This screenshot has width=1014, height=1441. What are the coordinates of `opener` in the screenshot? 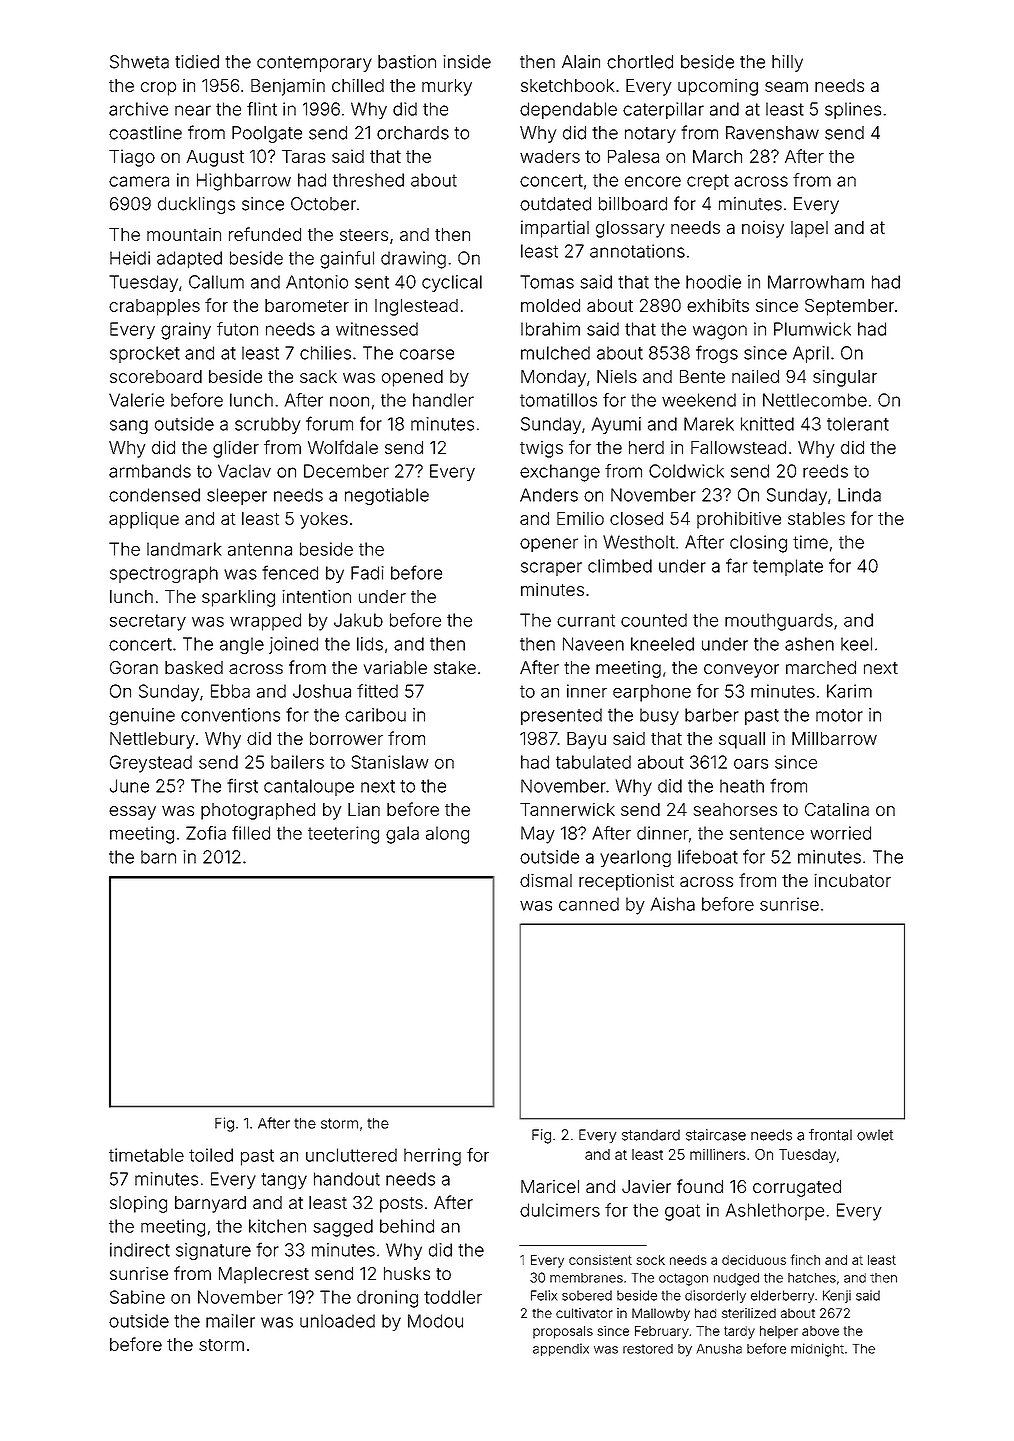 It's located at (549, 545).
